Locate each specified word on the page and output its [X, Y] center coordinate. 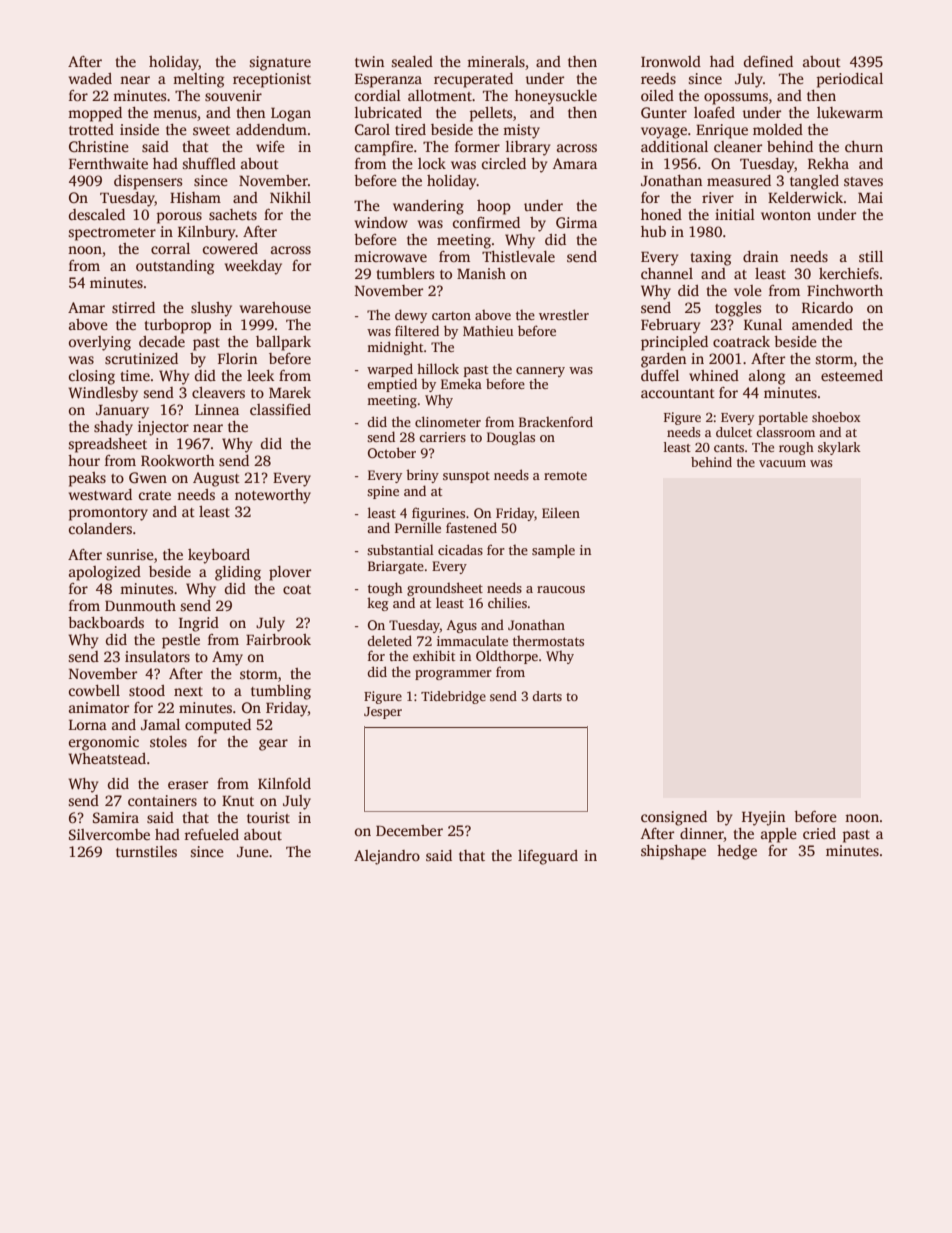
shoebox [836, 417]
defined [768, 61]
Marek [290, 392]
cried [819, 833]
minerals [496, 61]
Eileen [561, 512]
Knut [238, 801]
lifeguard [548, 857]
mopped [95, 114]
